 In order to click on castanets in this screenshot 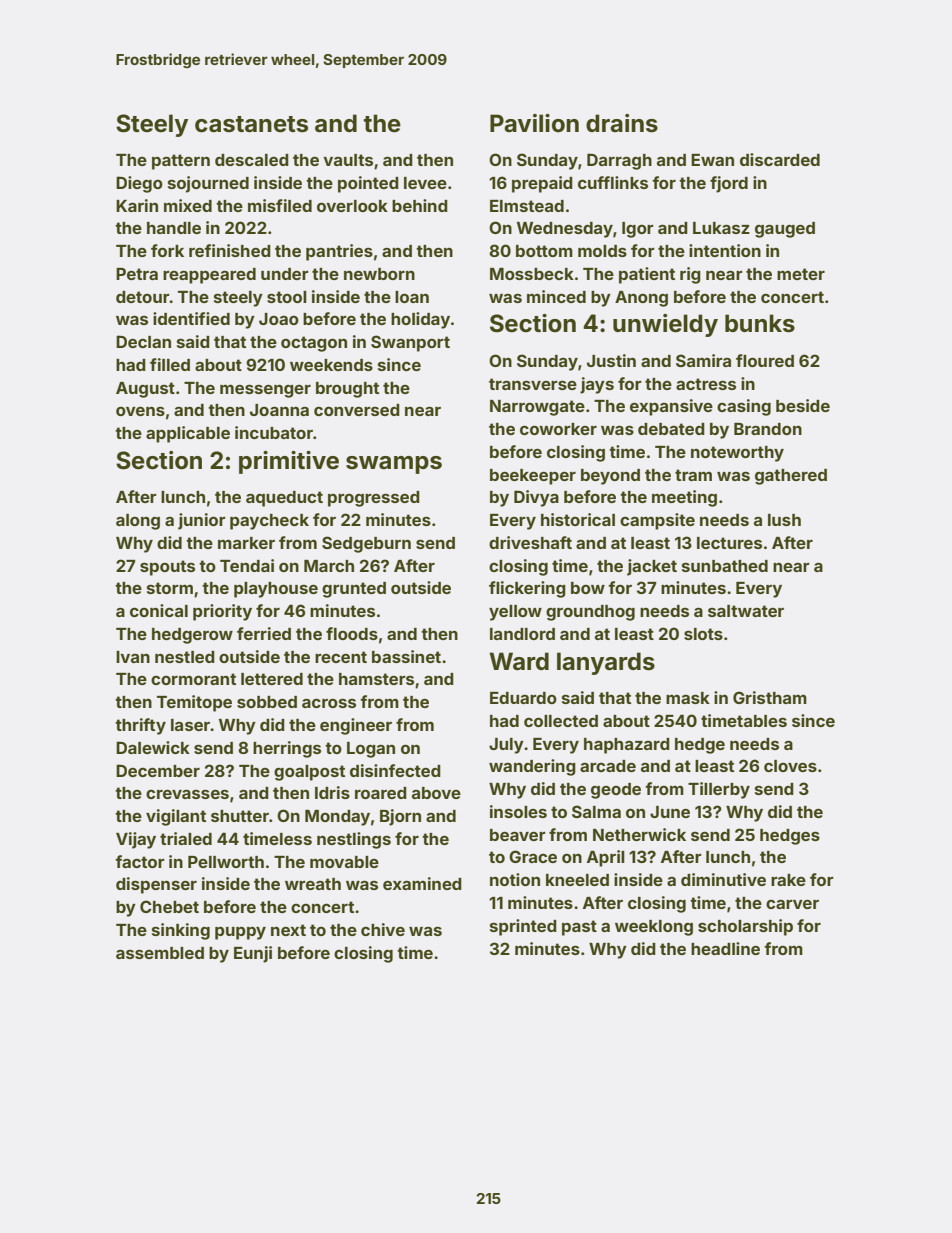, I will do `click(251, 124)`.
